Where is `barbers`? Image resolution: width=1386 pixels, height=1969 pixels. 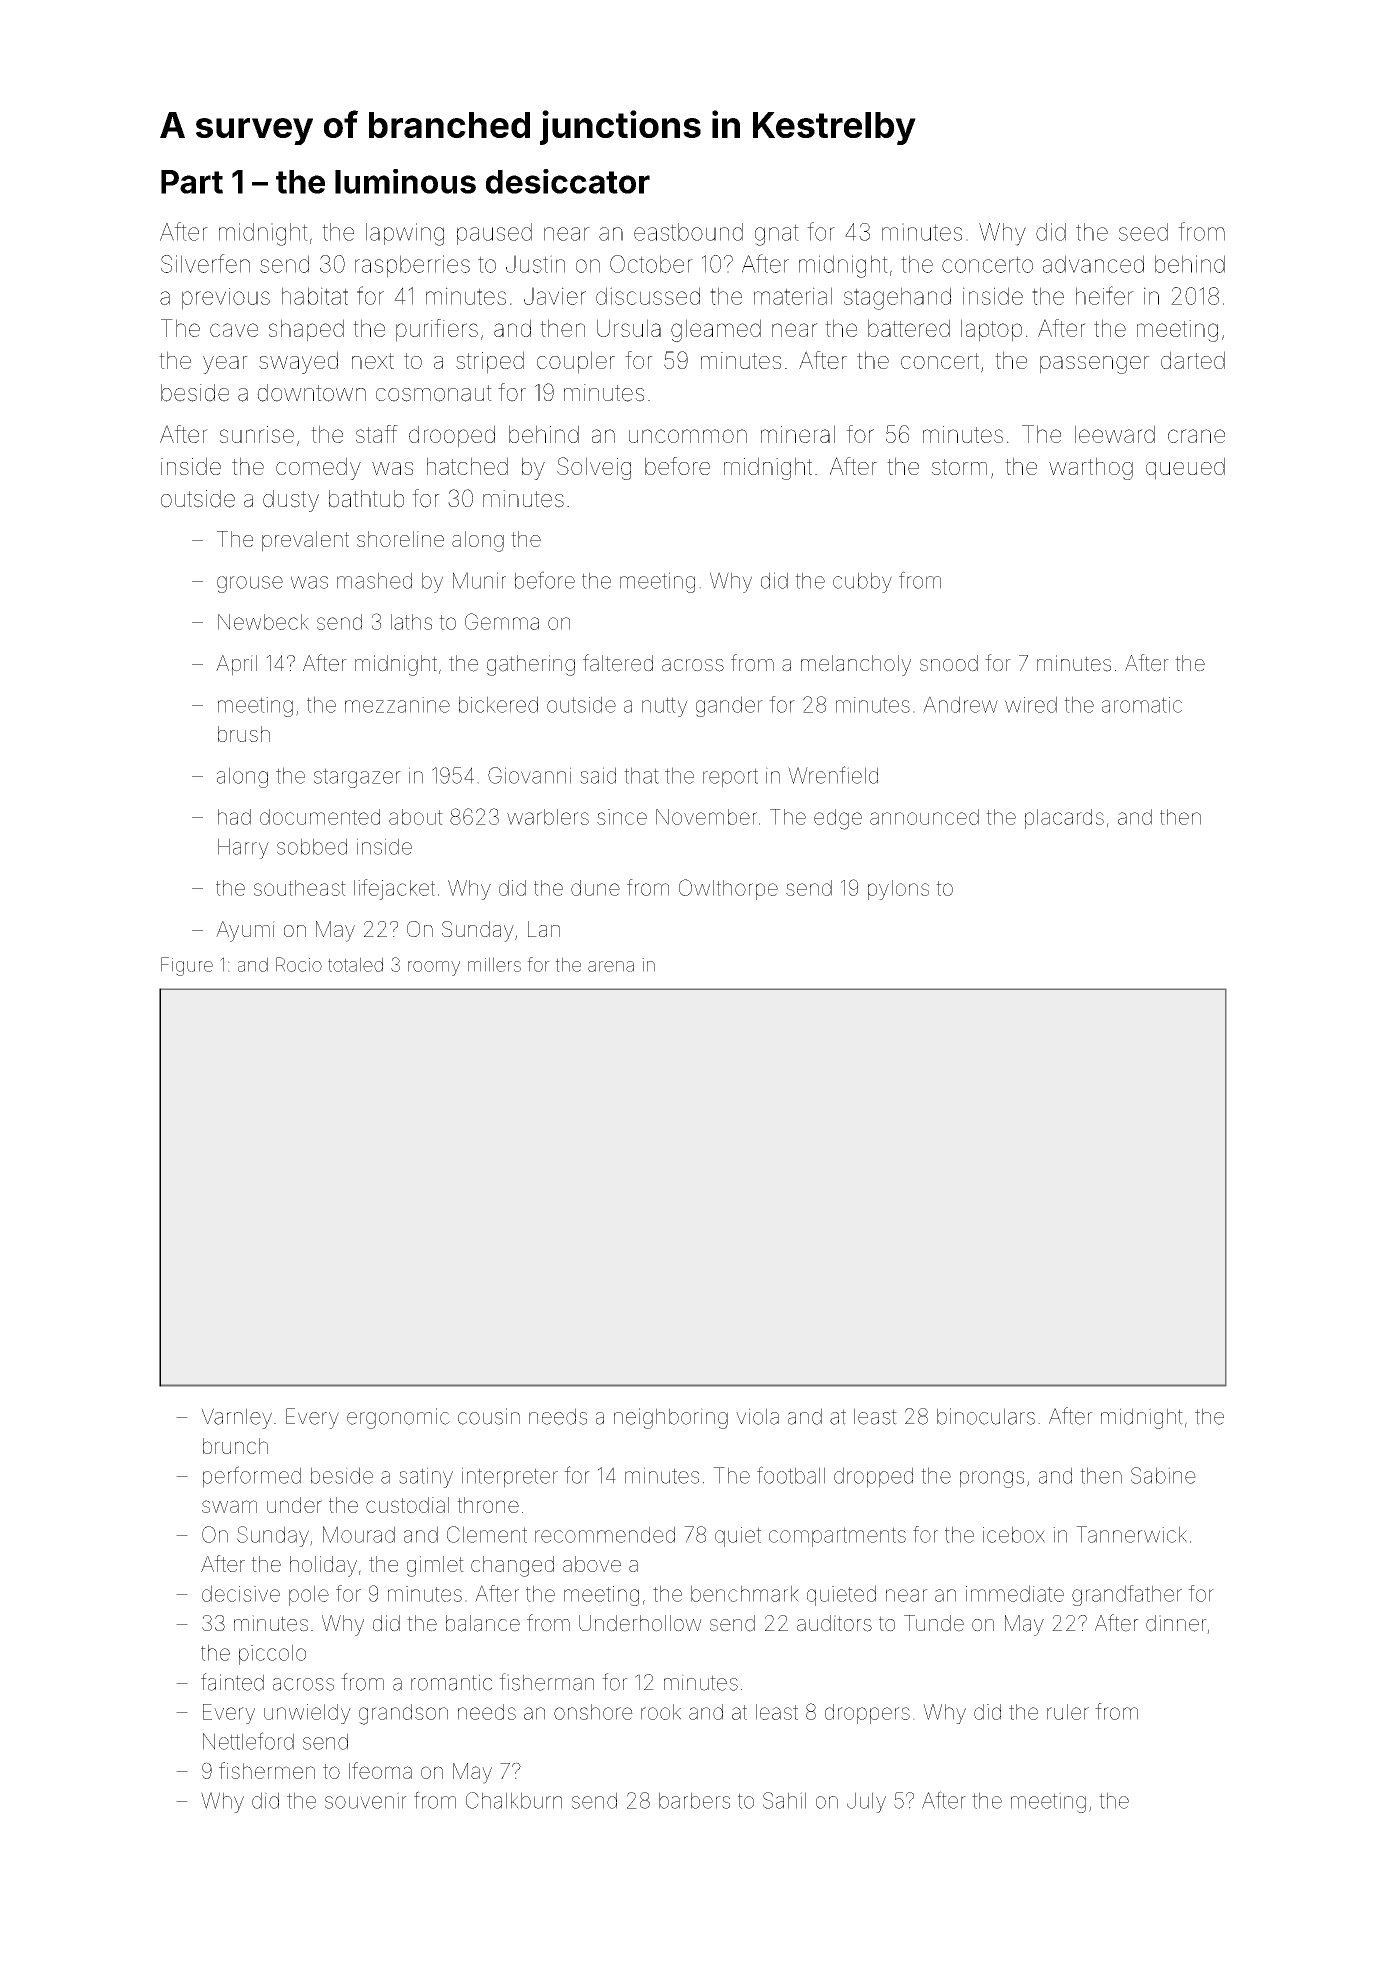 barbers is located at coordinates (694, 1800).
